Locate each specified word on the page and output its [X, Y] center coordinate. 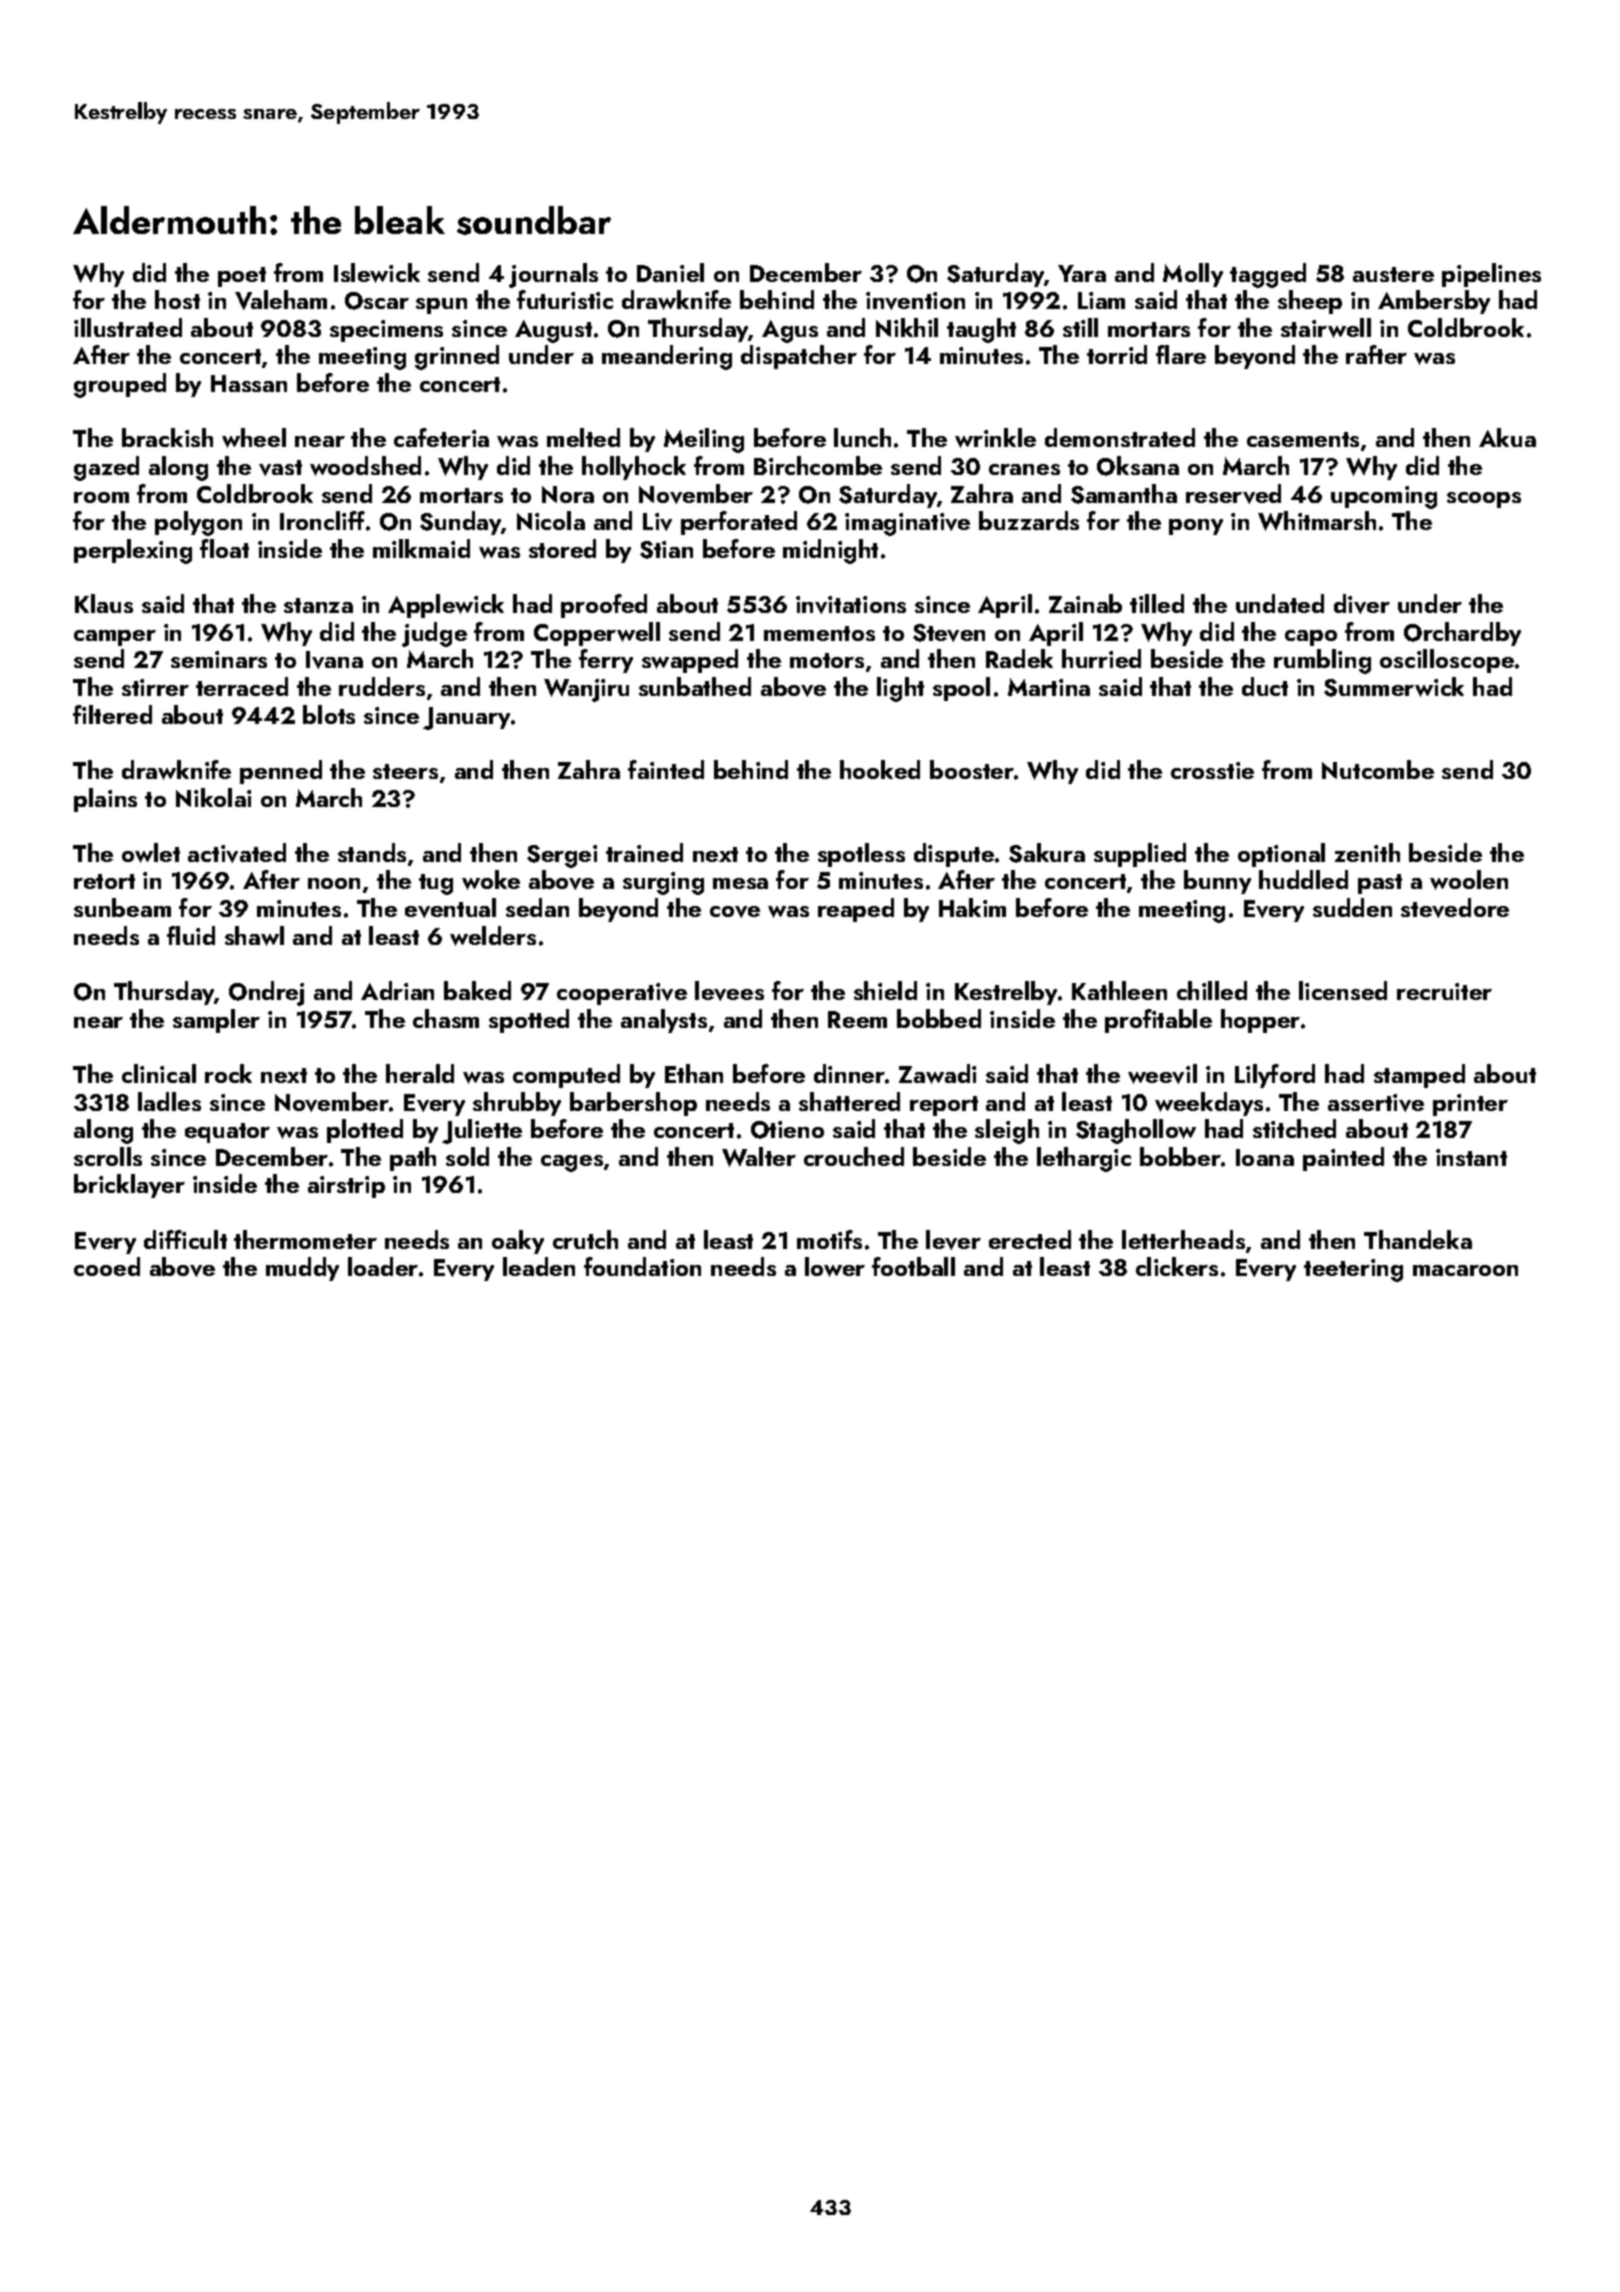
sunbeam [122, 907]
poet [242, 277]
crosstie [1212, 770]
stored [562, 548]
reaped [856, 910]
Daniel [670, 272]
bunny [1217, 882]
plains [105, 800]
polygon [198, 523]
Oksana [1138, 466]
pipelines [1491, 275]
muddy [302, 1269]
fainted [666, 769]
